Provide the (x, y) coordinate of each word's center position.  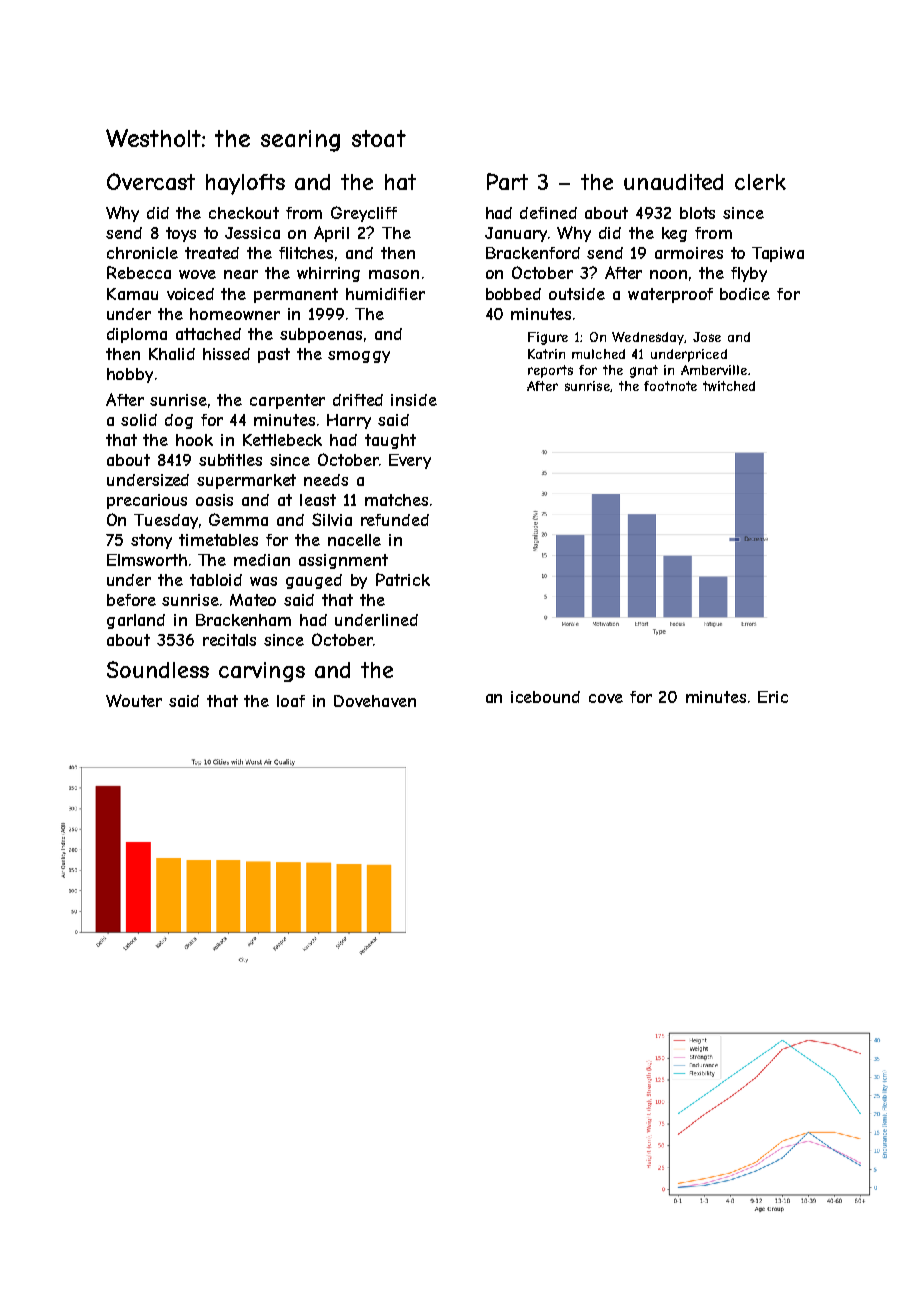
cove (606, 698)
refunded (395, 520)
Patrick (403, 579)
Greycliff (364, 214)
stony (151, 541)
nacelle (354, 540)
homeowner (235, 314)
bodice (745, 294)
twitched (729, 386)
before (131, 600)
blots (697, 213)
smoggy (359, 357)
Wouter (134, 700)
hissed (226, 354)
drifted (358, 400)
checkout (244, 213)
